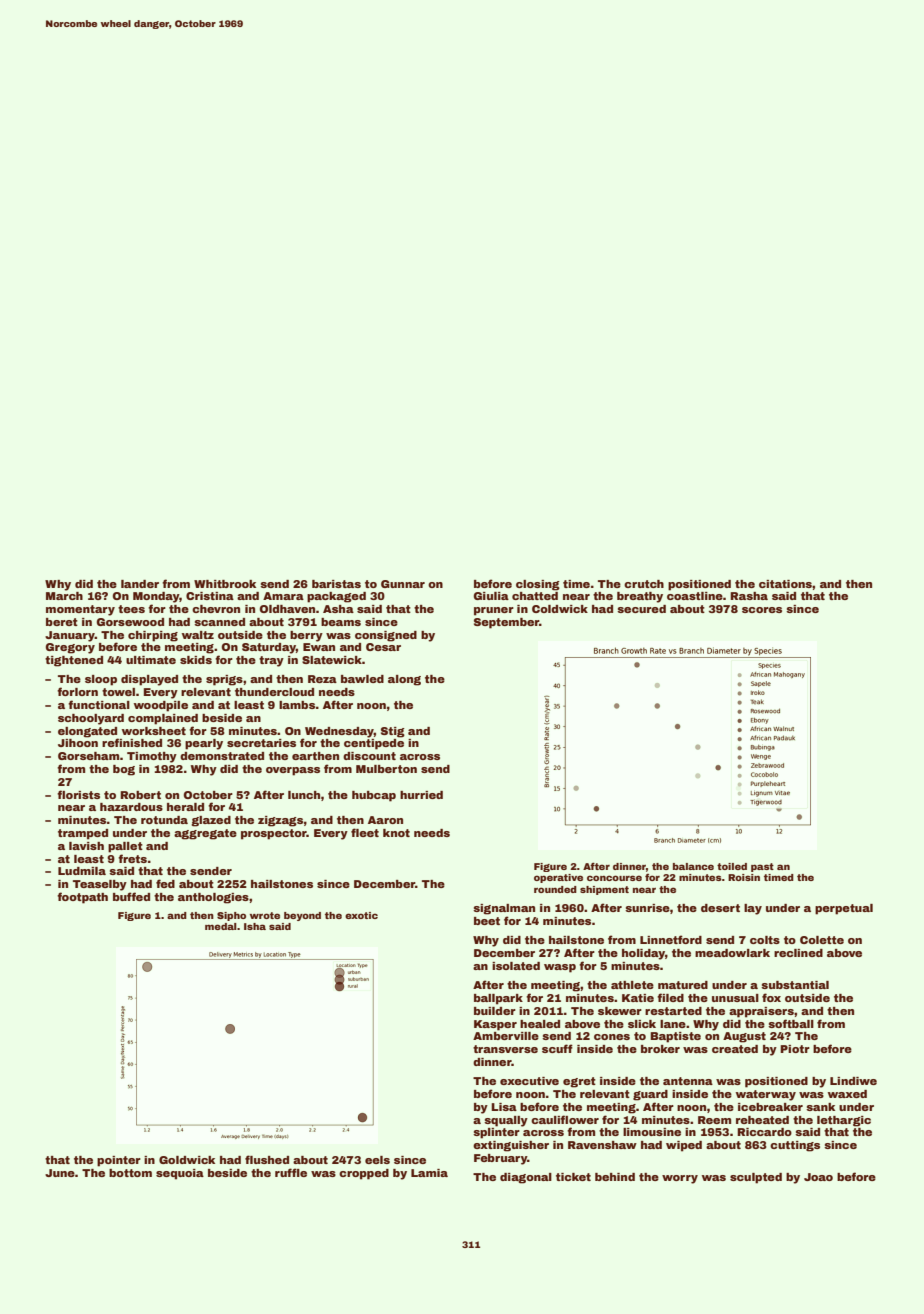 The image size is (924, 1314). What do you see at coordinates (404, 680) in the screenshot?
I see `along` at bounding box center [404, 680].
